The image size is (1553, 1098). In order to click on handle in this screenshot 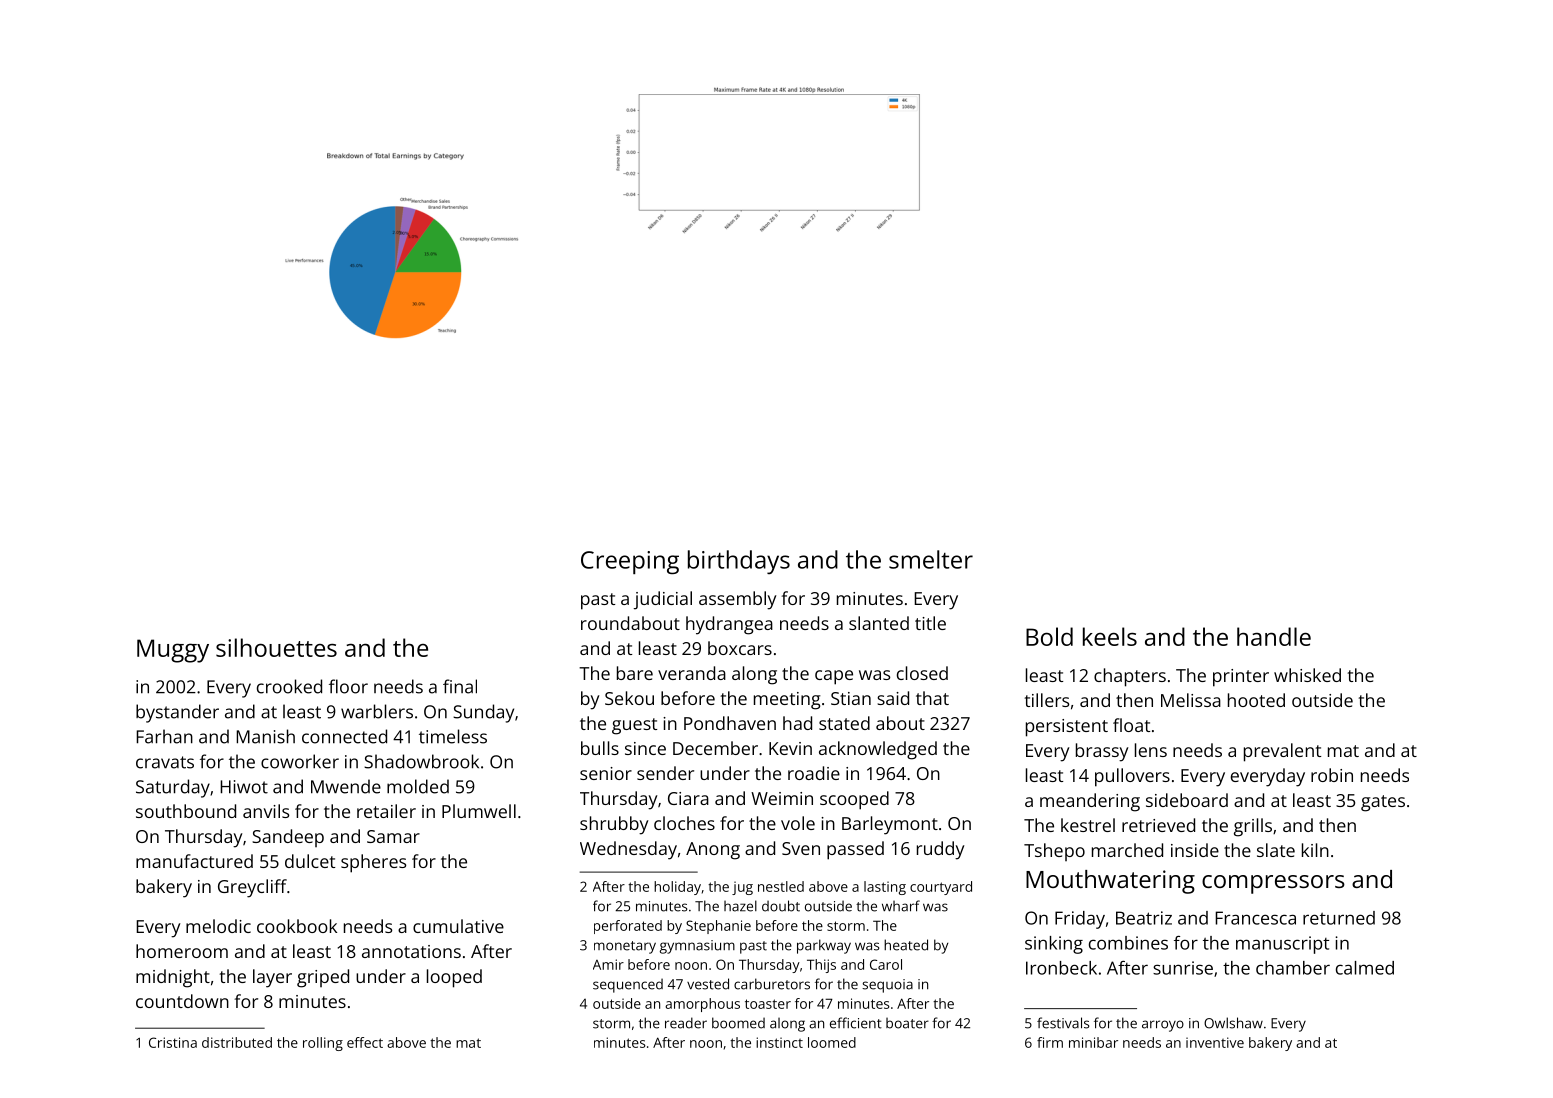, I will do `click(1274, 636)`.
